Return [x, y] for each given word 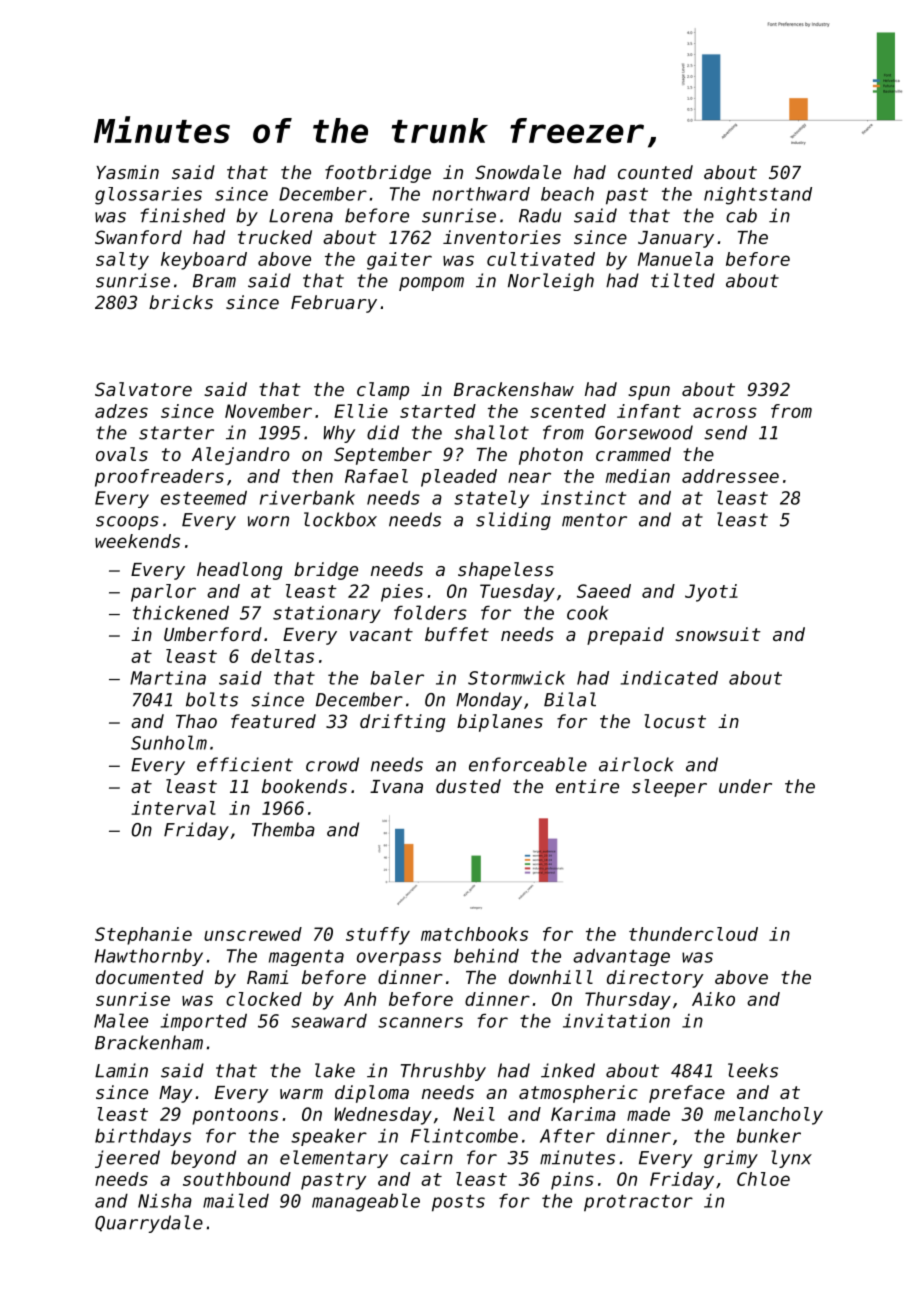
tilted [683, 280]
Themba [283, 829]
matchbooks [474, 934]
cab [741, 215]
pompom [431, 284]
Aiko [713, 999]
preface [687, 1094]
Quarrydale [149, 1224]
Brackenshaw [514, 389]
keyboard [204, 261]
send [725, 432]
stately [491, 499]
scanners [420, 1022]
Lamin [121, 1070]
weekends [137, 541]
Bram [214, 281]
